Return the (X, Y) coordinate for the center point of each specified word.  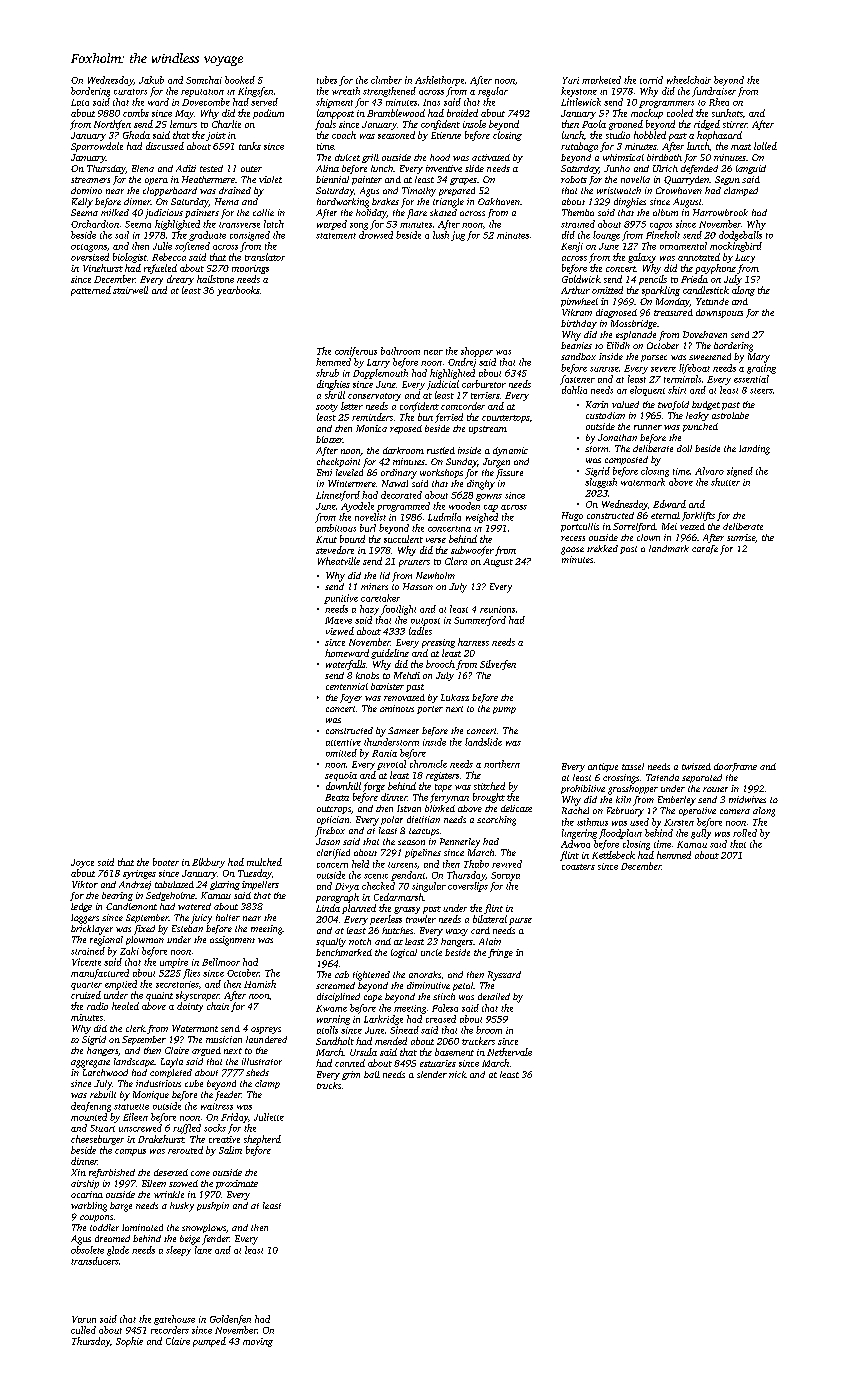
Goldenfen (230, 1320)
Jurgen (496, 463)
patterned (91, 291)
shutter (725, 482)
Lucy (745, 258)
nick (458, 1074)
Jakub (151, 80)
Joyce (82, 863)
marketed (601, 80)
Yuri (571, 80)
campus (130, 1152)
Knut (326, 539)
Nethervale (509, 1052)
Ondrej (462, 363)
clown (648, 537)
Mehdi (407, 675)
